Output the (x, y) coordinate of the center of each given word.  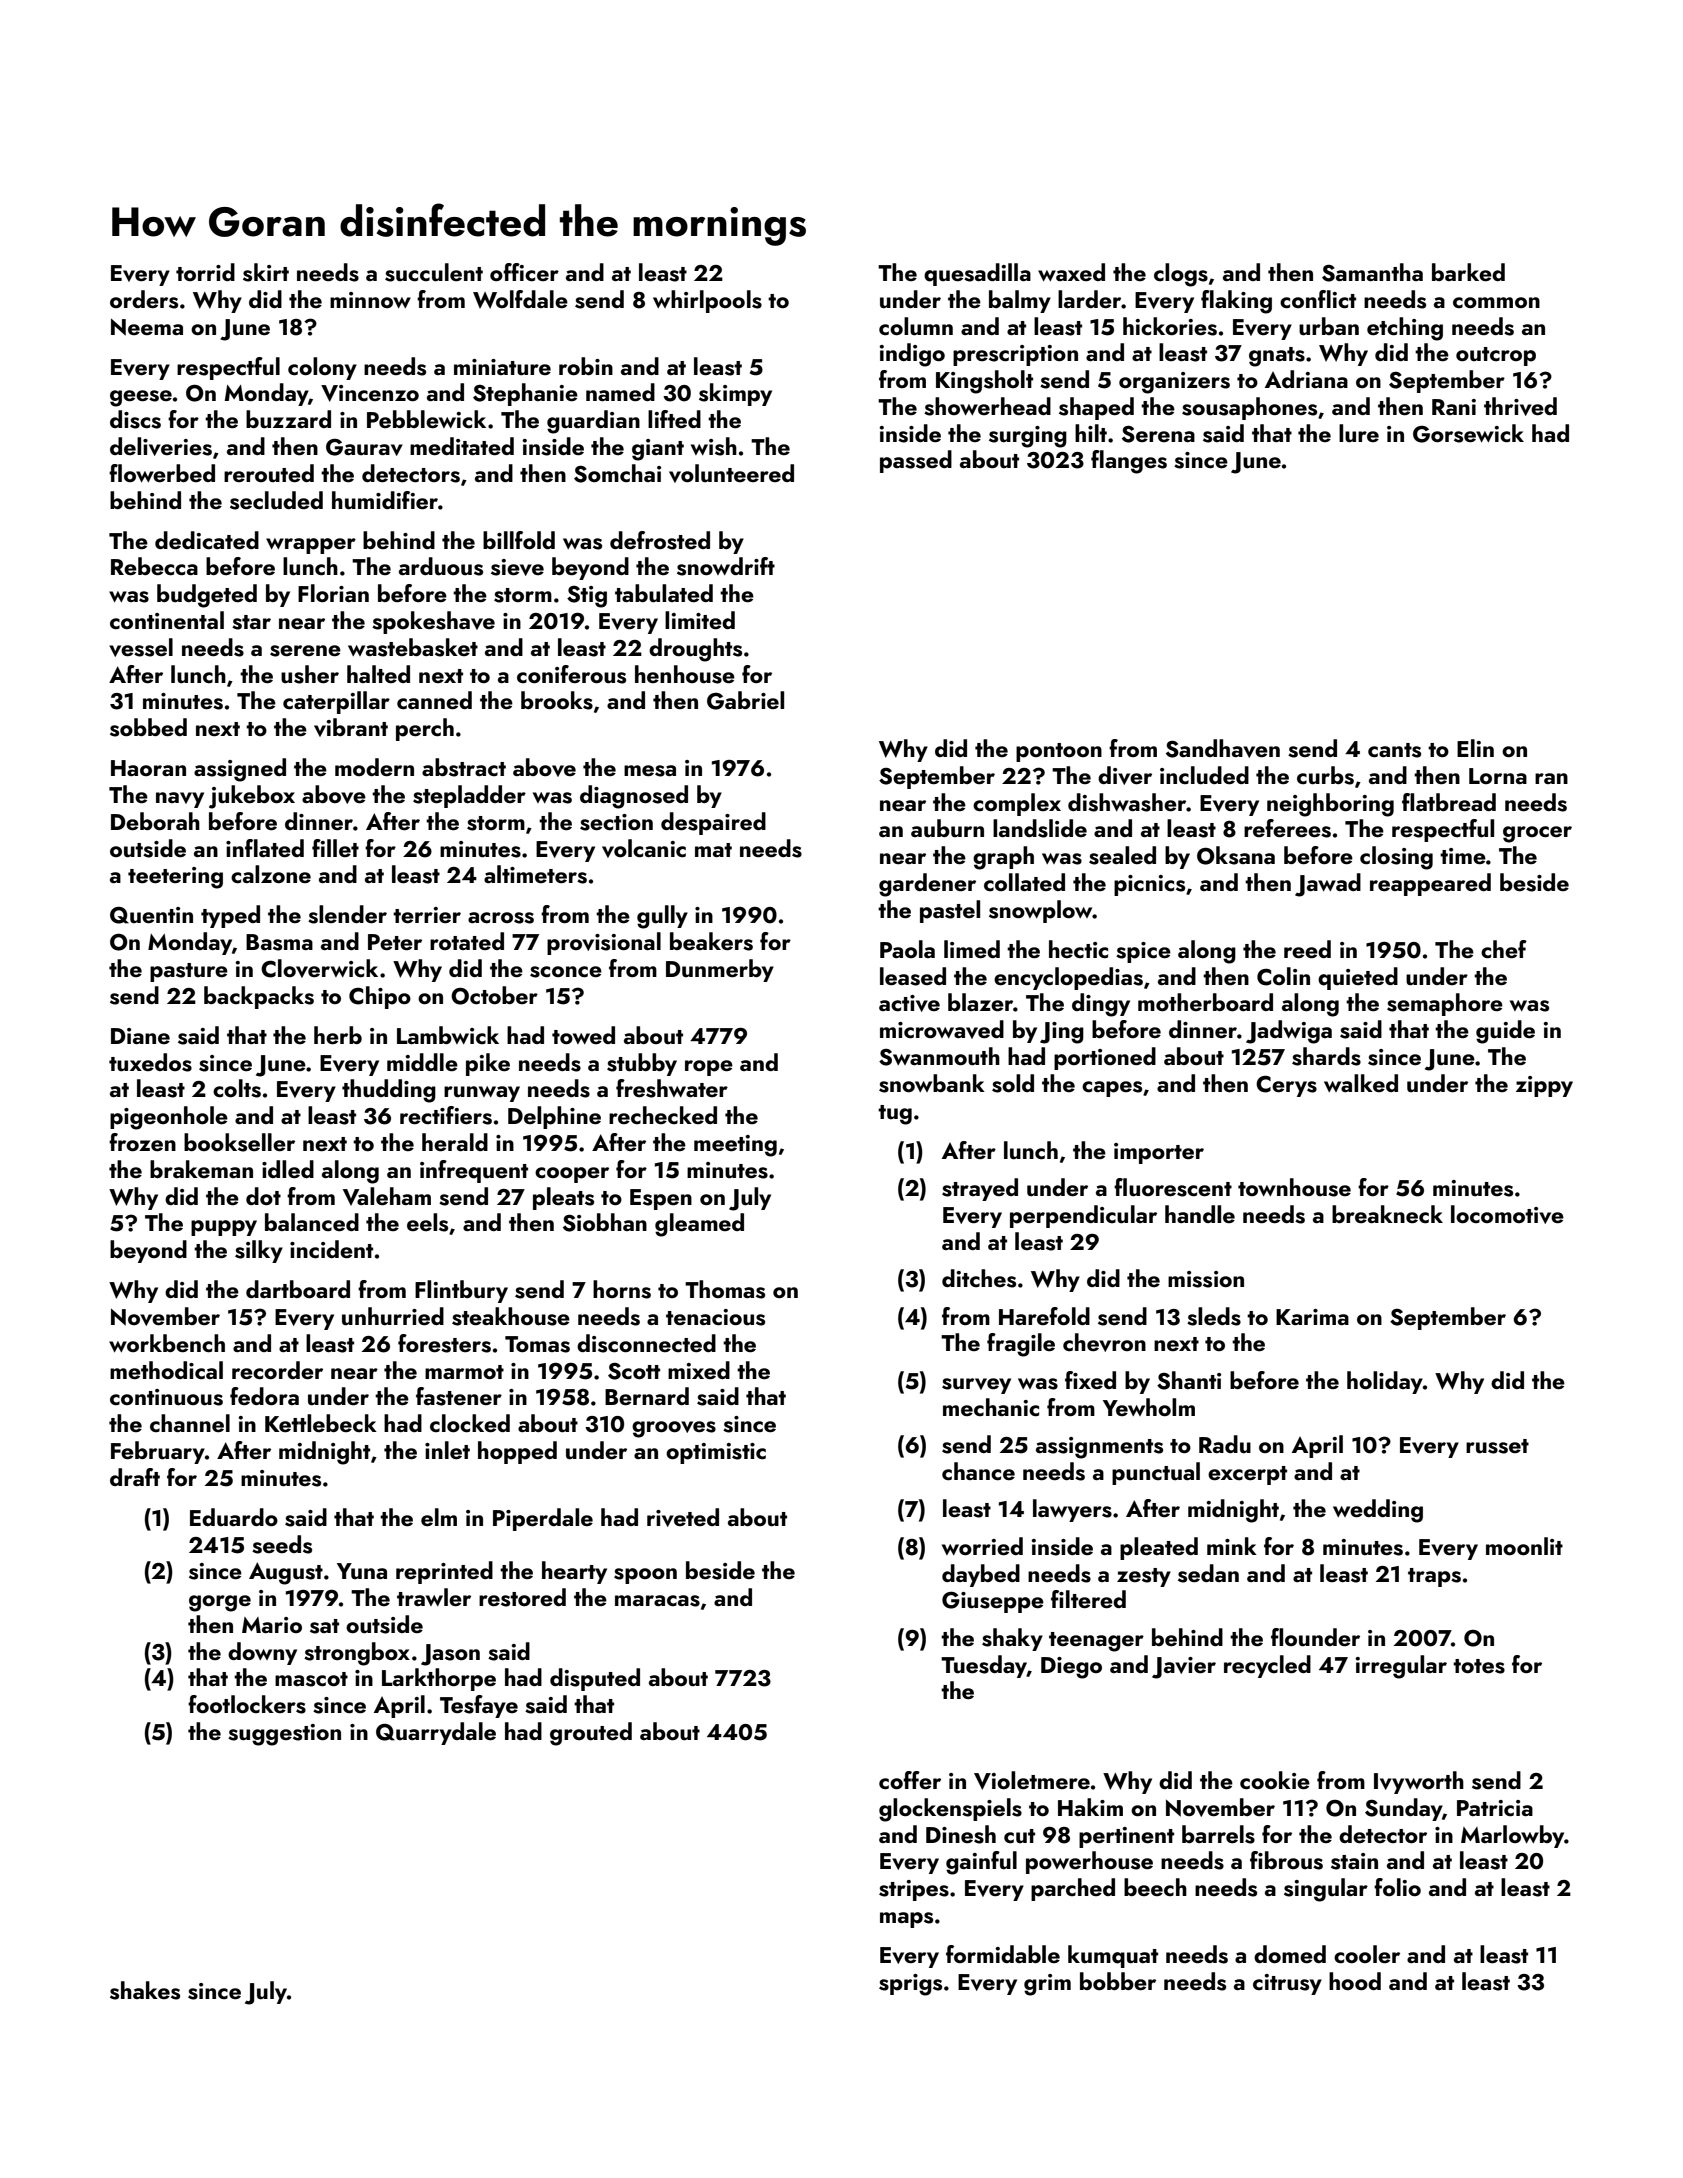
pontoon (1059, 752)
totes (1479, 1666)
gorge (220, 1603)
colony (322, 368)
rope (709, 1068)
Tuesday (984, 1666)
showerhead (987, 406)
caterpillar (336, 702)
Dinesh (961, 1834)
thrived (1520, 406)
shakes (145, 1990)
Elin (1475, 748)
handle (1200, 1214)
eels (427, 1222)
